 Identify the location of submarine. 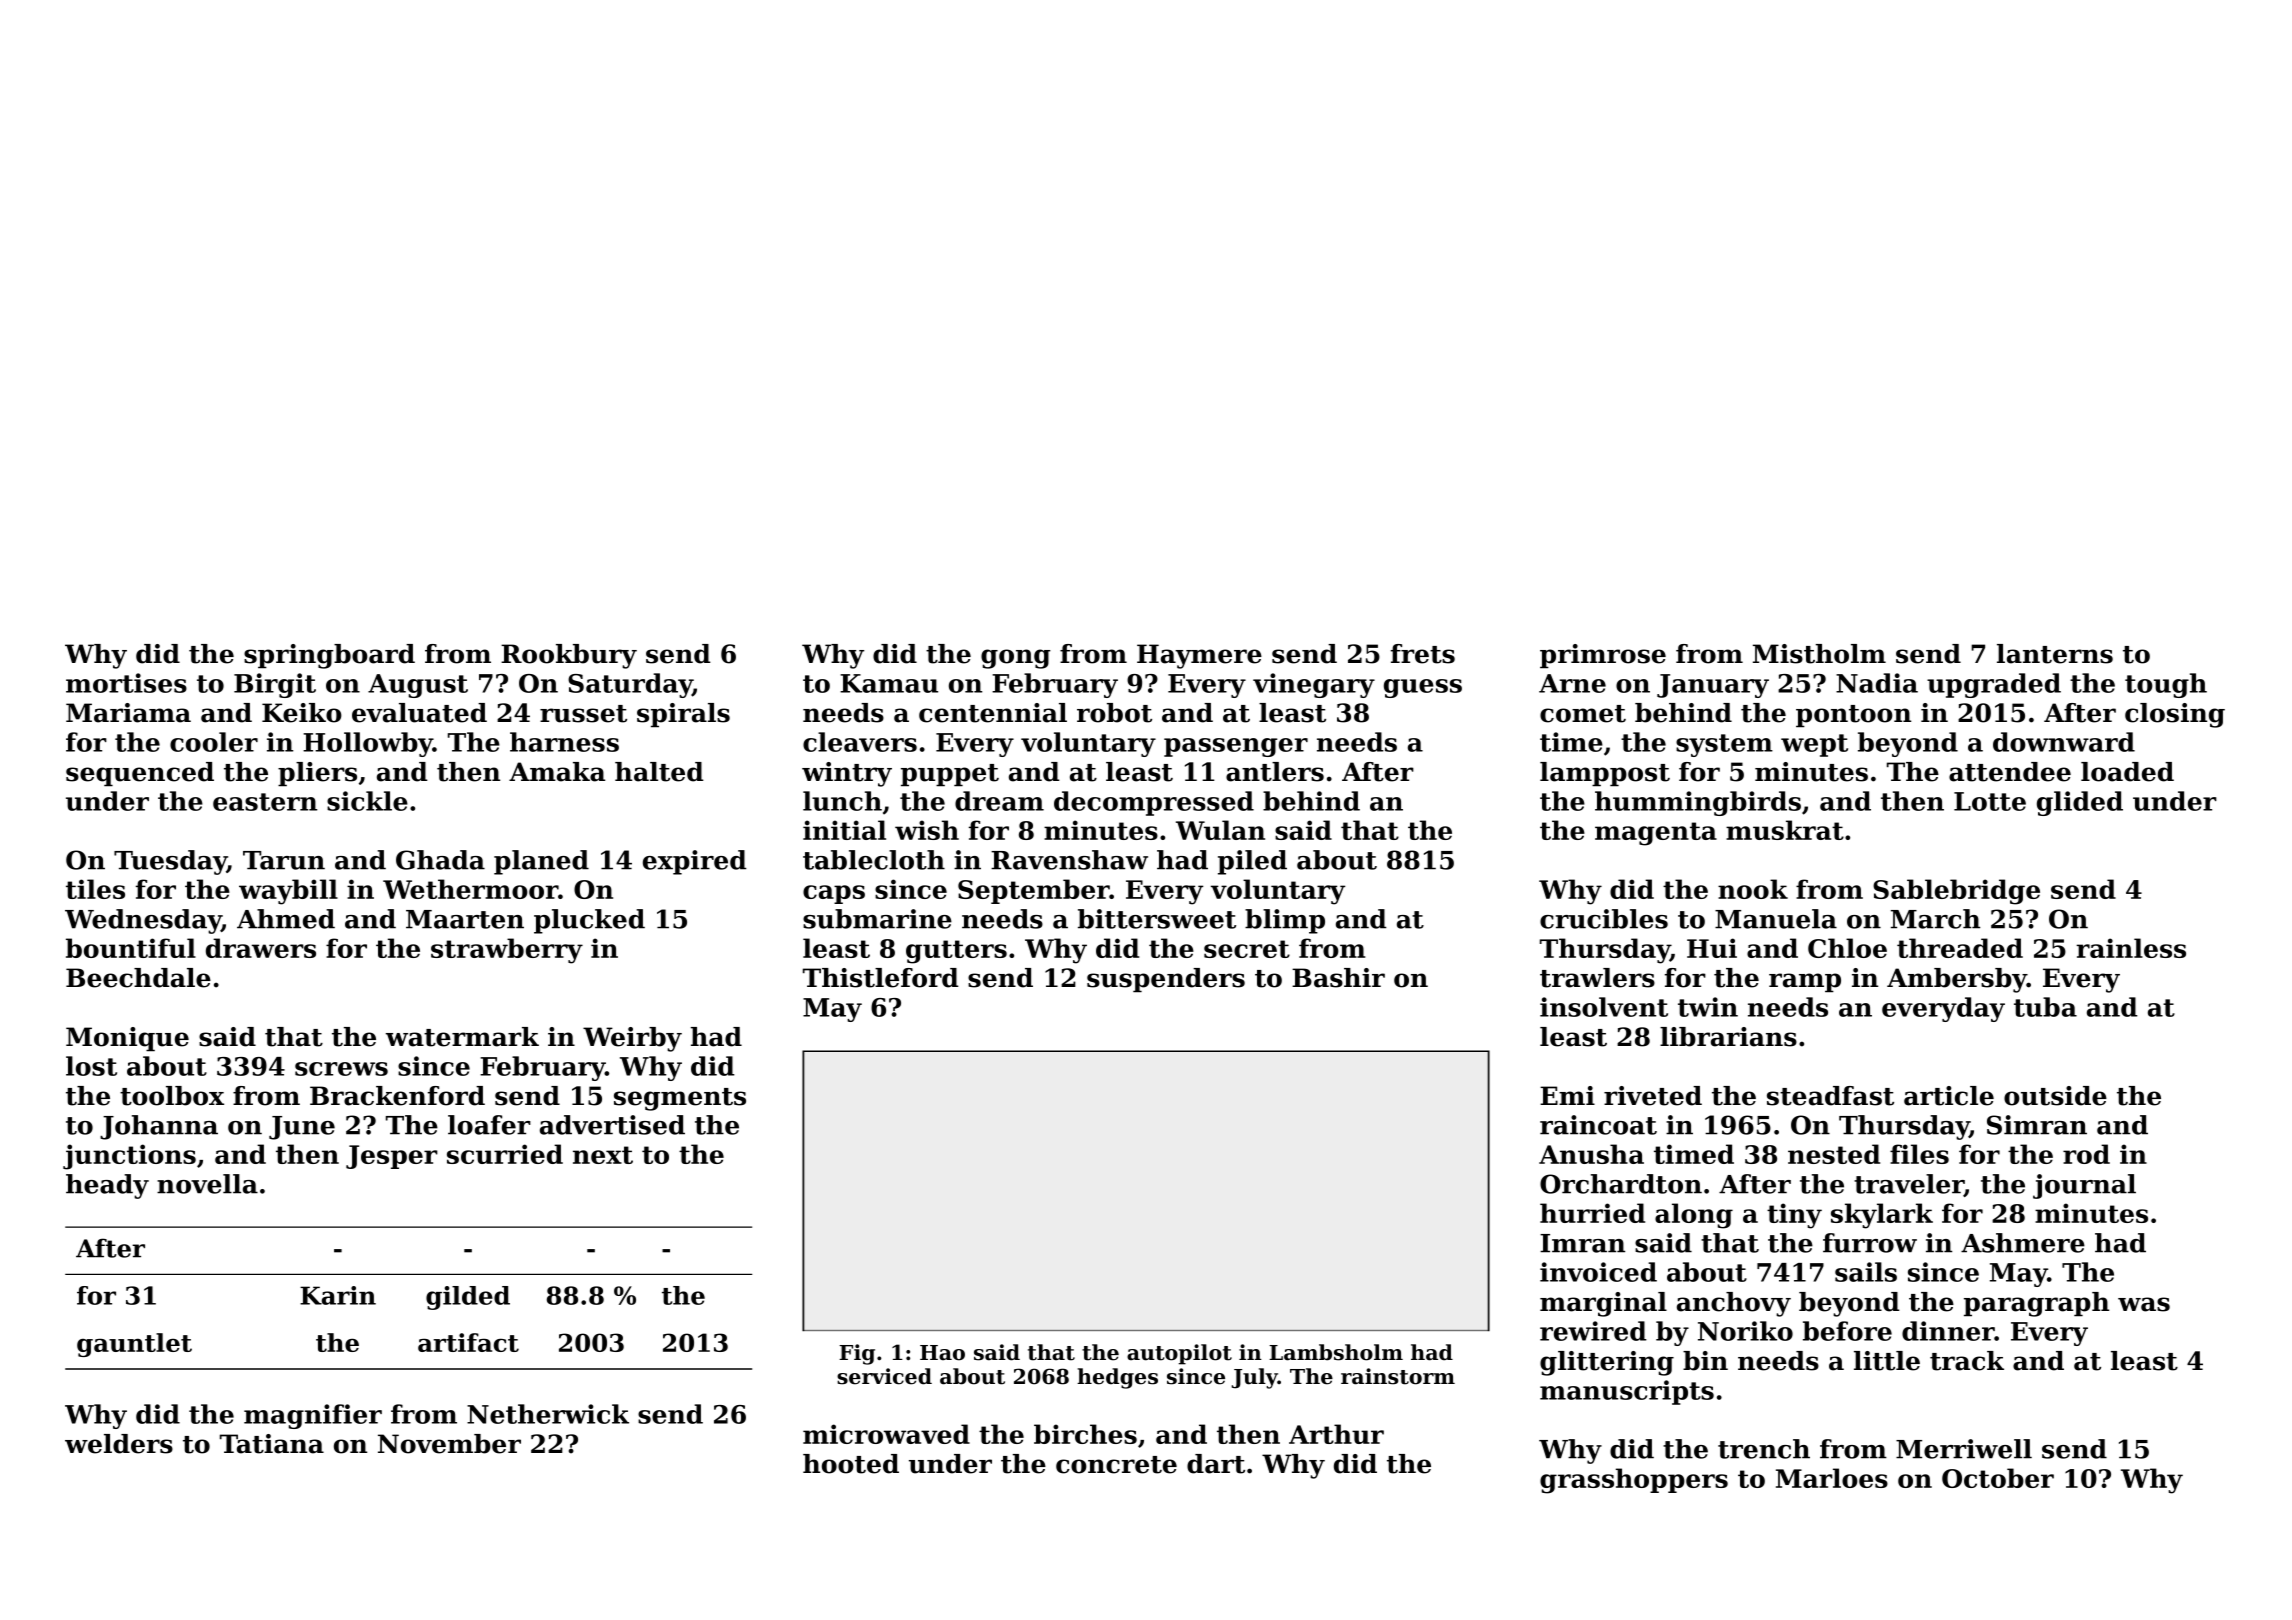
(877, 919).
